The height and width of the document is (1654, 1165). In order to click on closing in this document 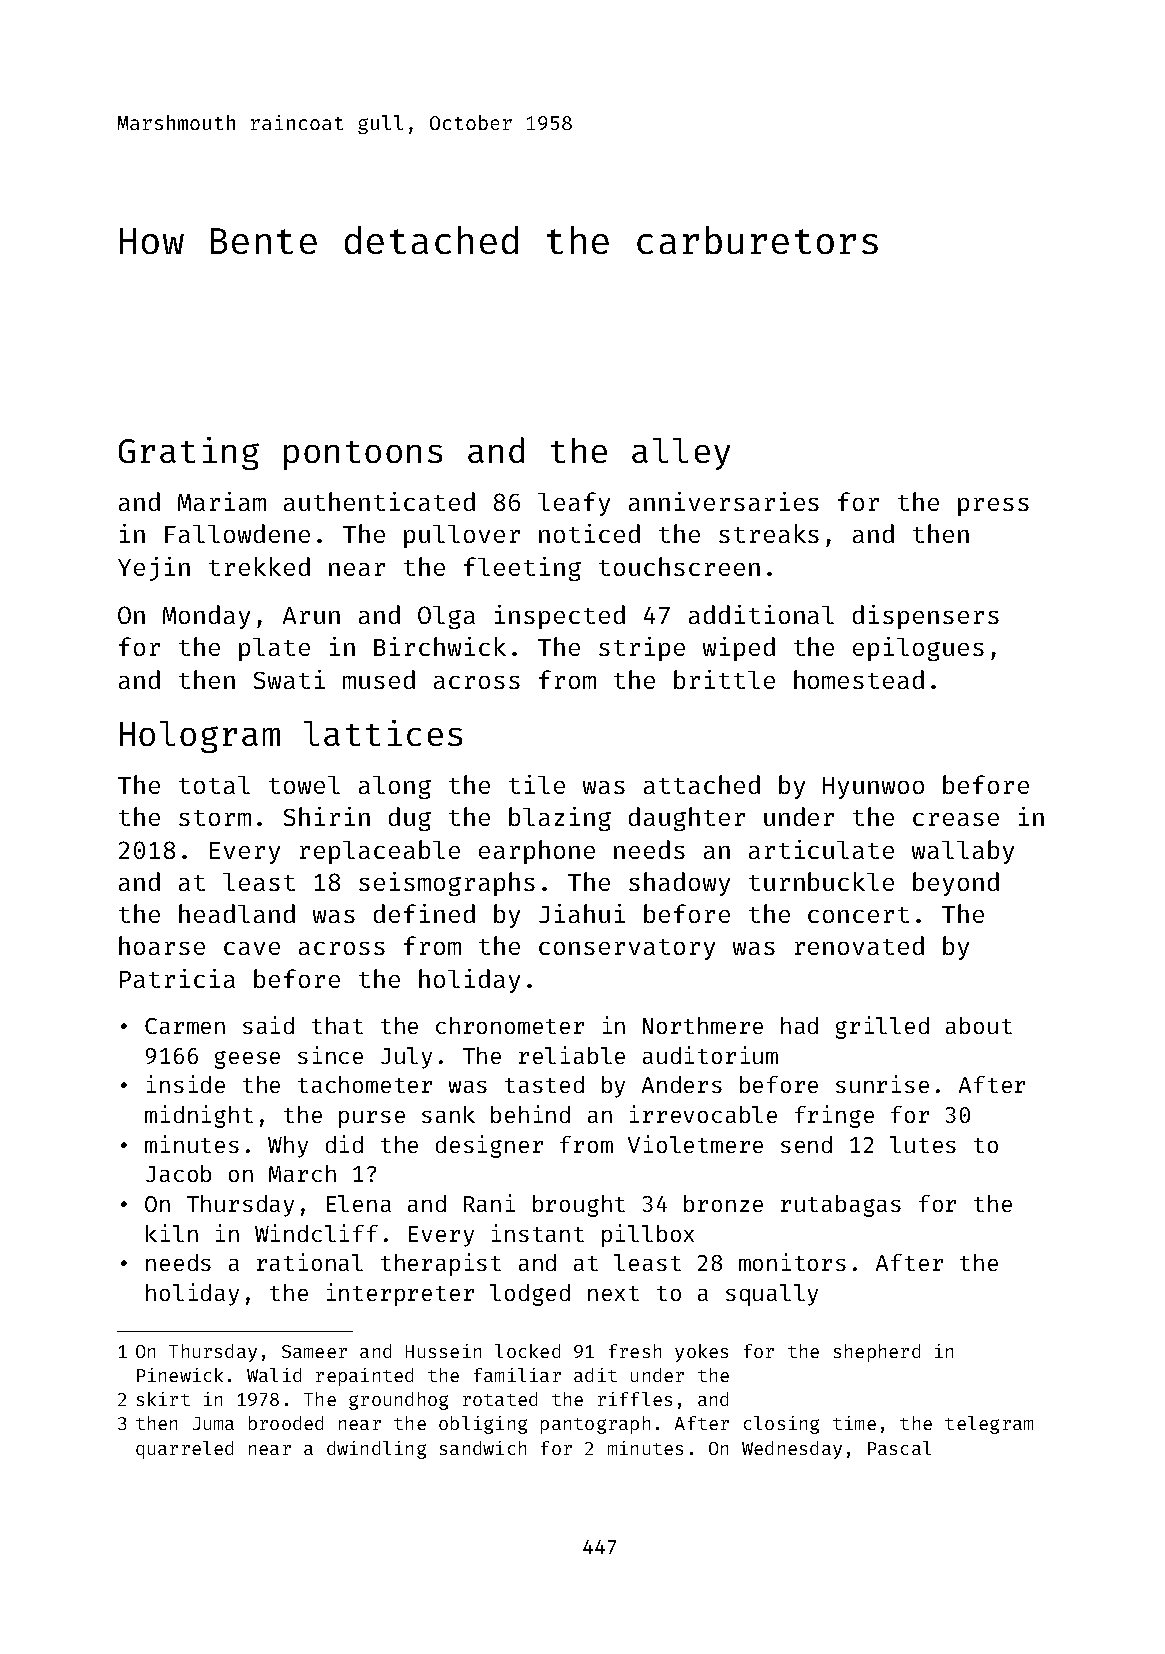, I will do `click(781, 1425)`.
